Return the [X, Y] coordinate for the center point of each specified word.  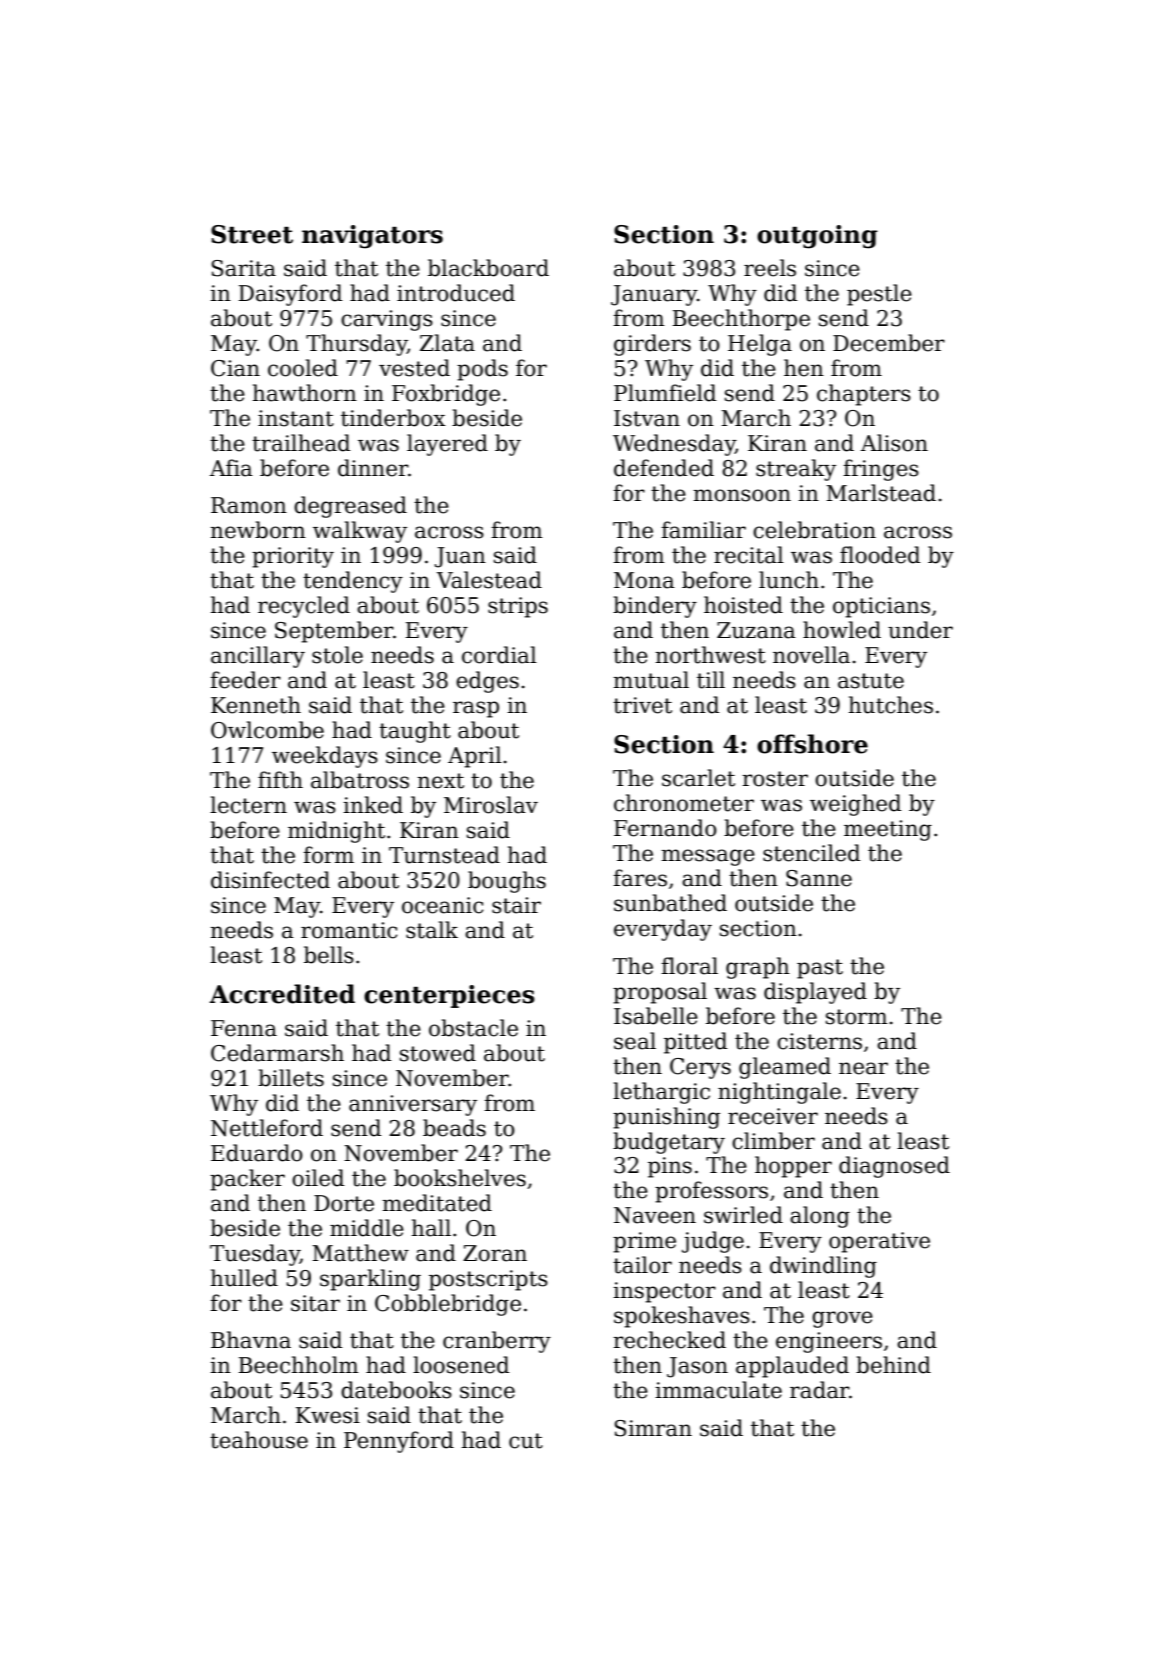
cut [526, 1441]
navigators [372, 237]
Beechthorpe [741, 320]
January [654, 295]
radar [819, 1390]
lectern [248, 805]
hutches [891, 705]
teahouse [259, 1440]
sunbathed [670, 903]
